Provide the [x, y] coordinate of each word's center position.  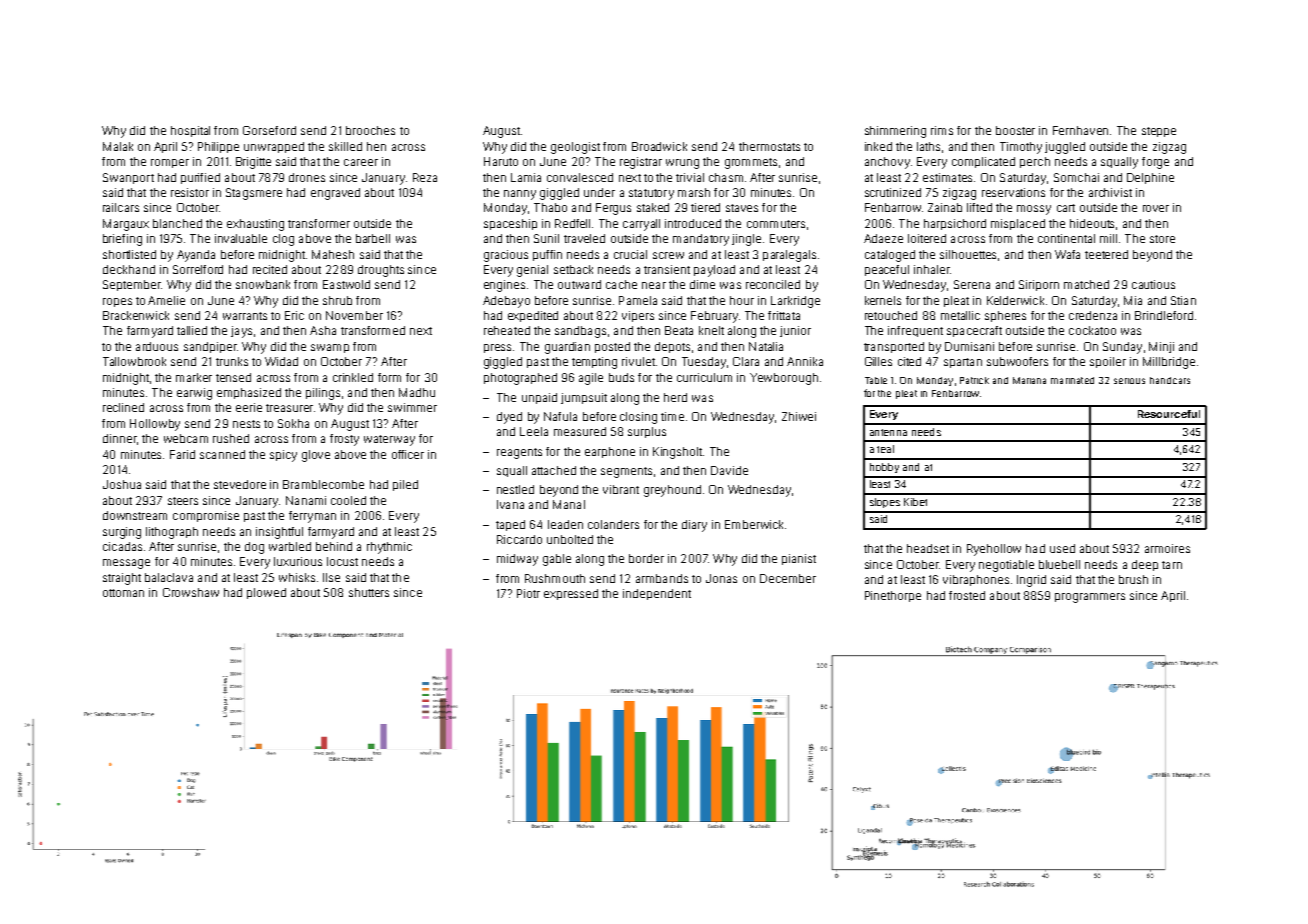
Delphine [1150, 178]
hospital [190, 131]
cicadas [122, 546]
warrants [245, 316]
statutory [651, 194]
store [1162, 239]
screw [668, 255]
